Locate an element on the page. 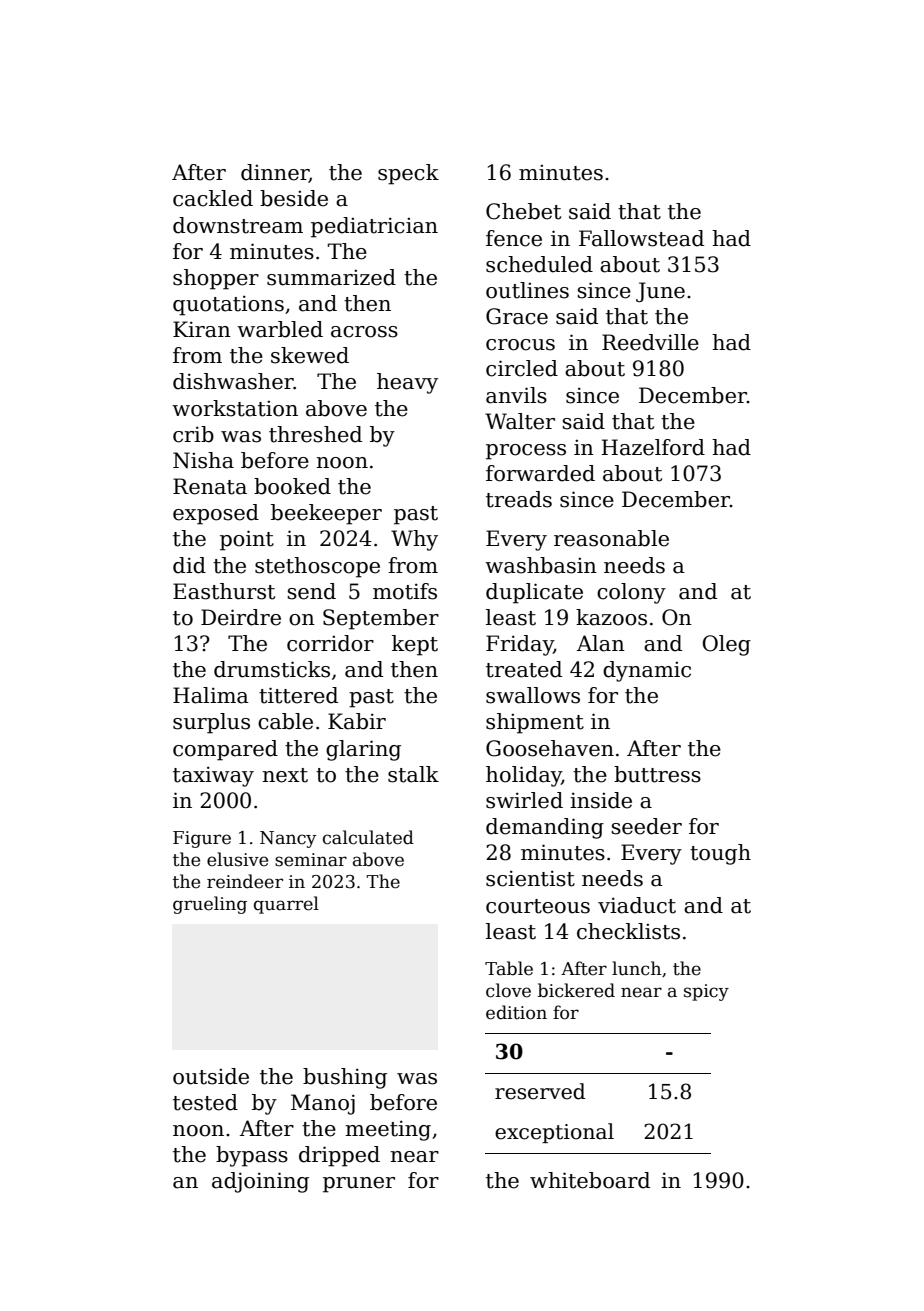 The height and width of the document is (1311, 924). did is located at coordinates (189, 565).
